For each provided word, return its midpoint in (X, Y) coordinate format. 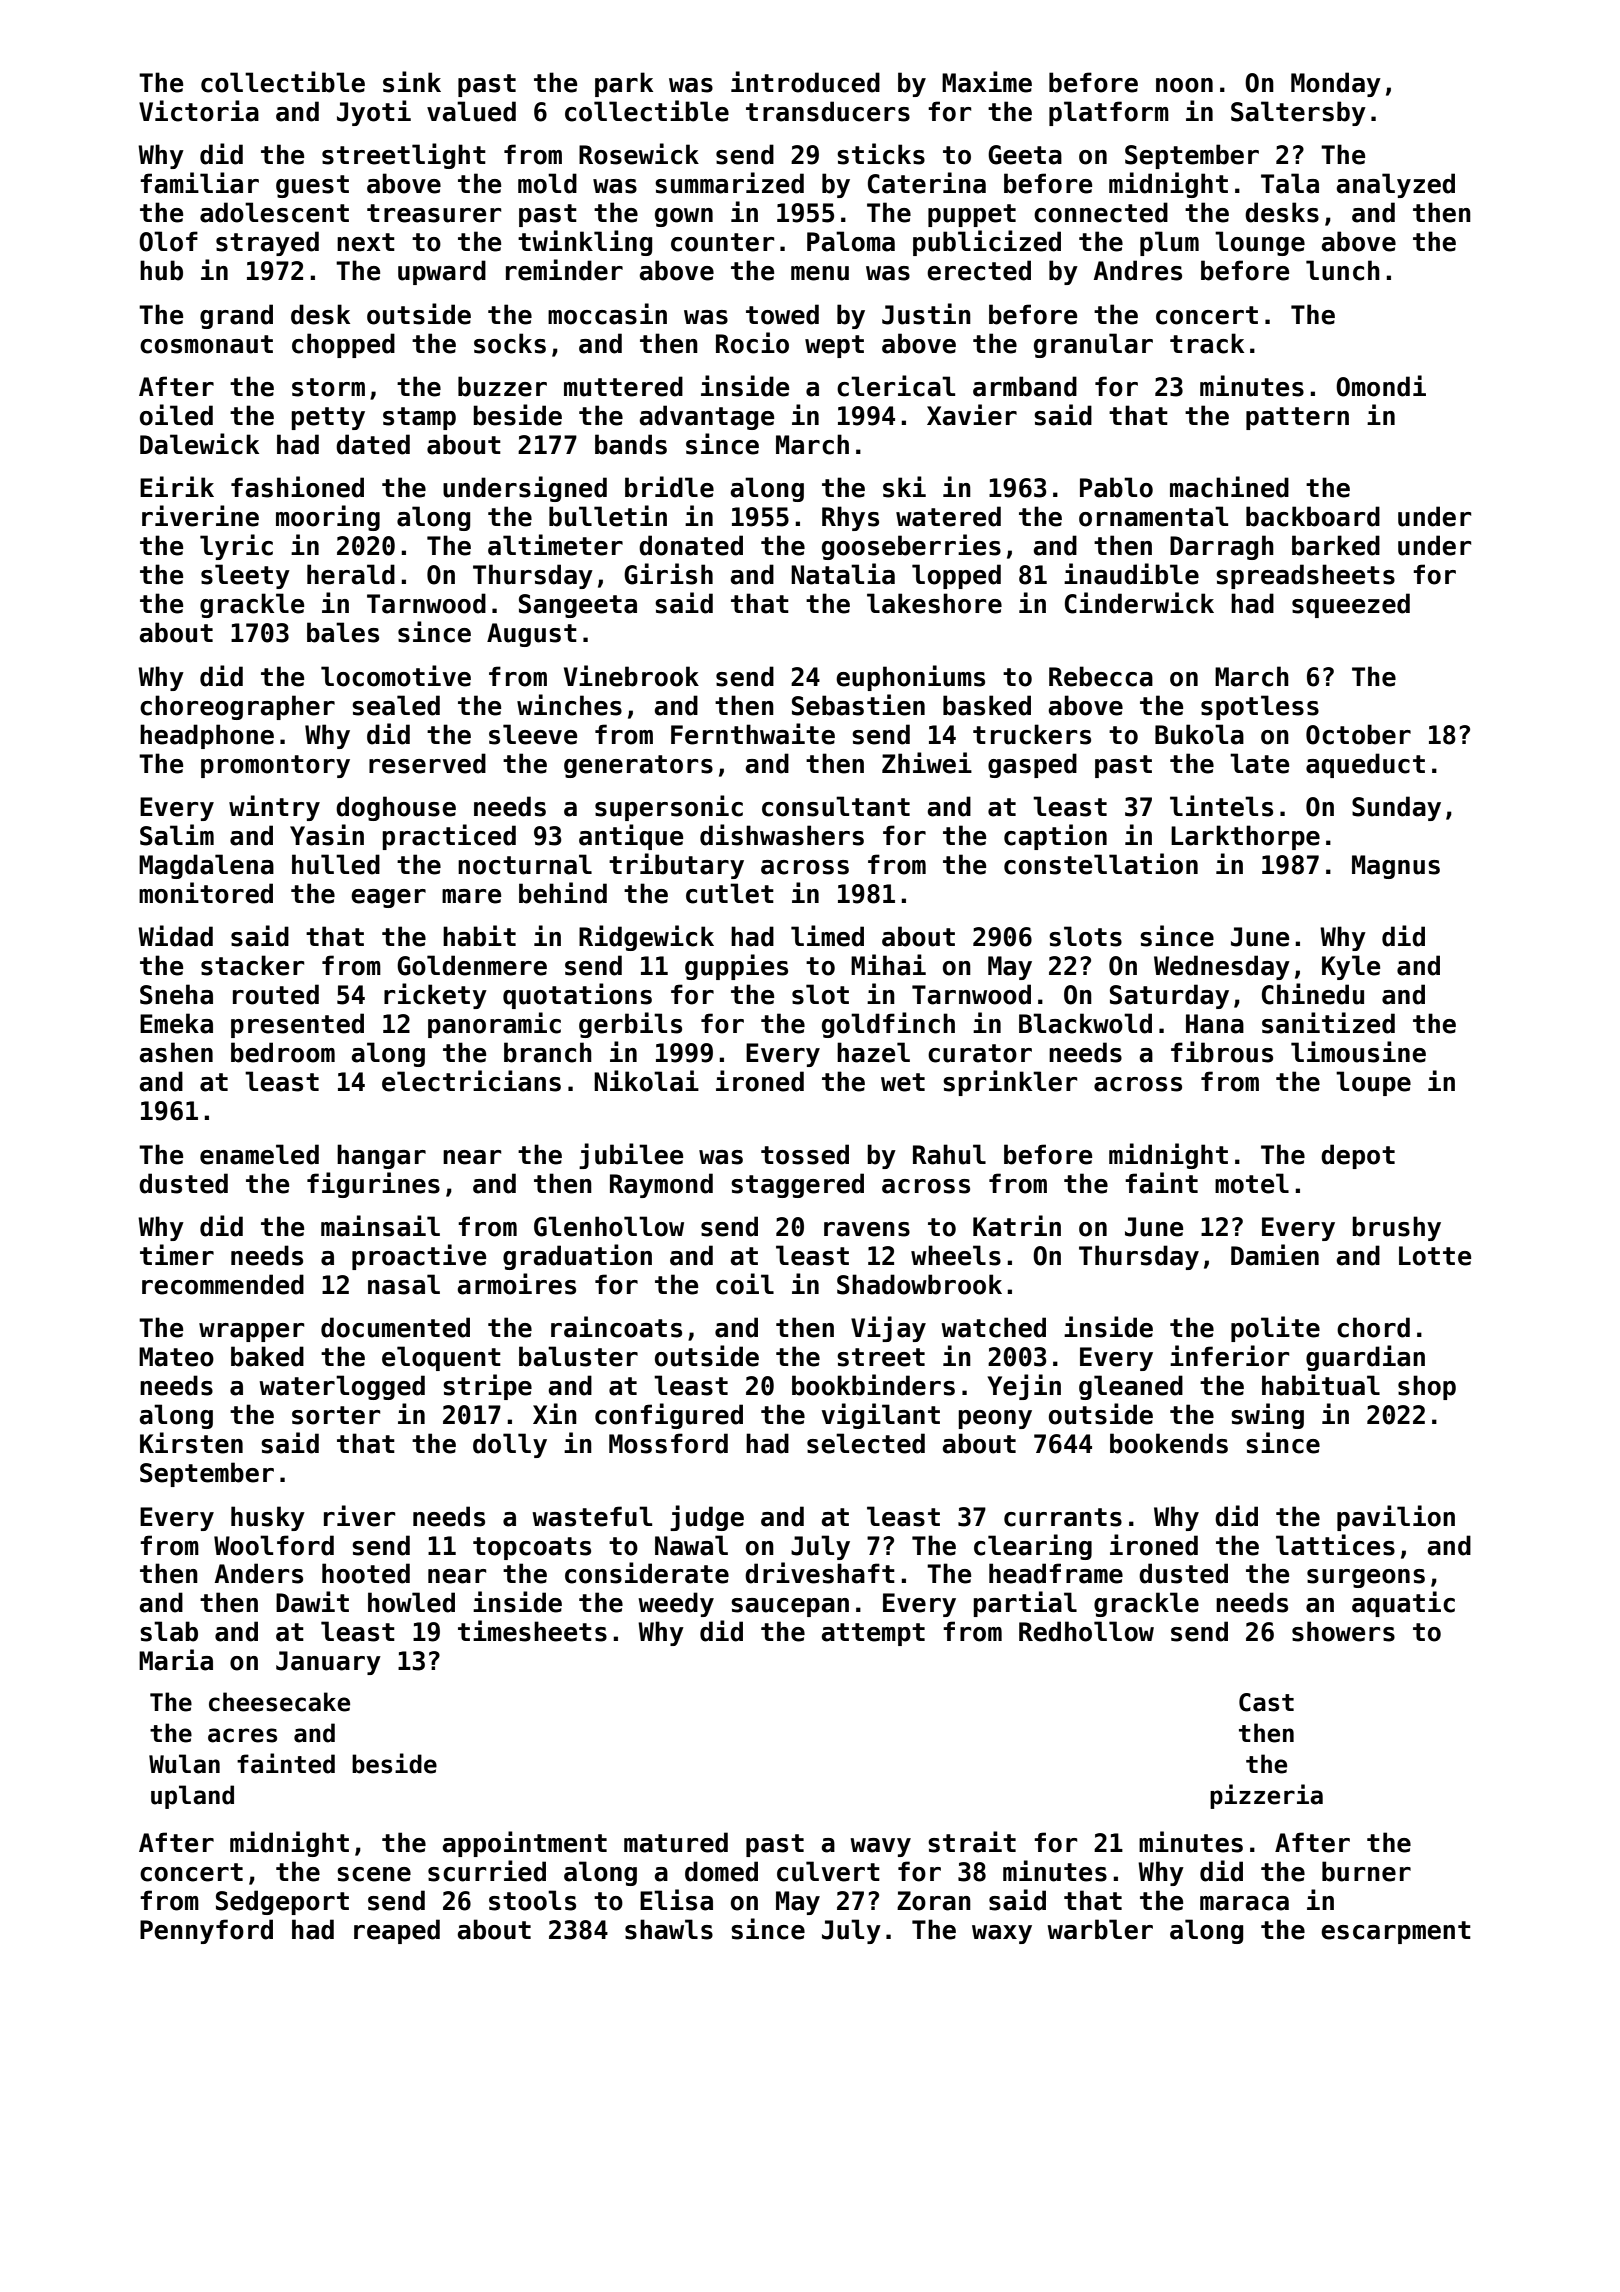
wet (903, 1082)
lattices (1335, 1545)
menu (820, 273)
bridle (669, 487)
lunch (1343, 270)
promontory (275, 766)
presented (297, 1025)
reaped (397, 1931)
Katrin (1017, 1226)
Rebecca (1101, 676)
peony (995, 1419)
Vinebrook (631, 676)
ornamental (1153, 516)
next (366, 242)
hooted (366, 1573)
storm (328, 387)
